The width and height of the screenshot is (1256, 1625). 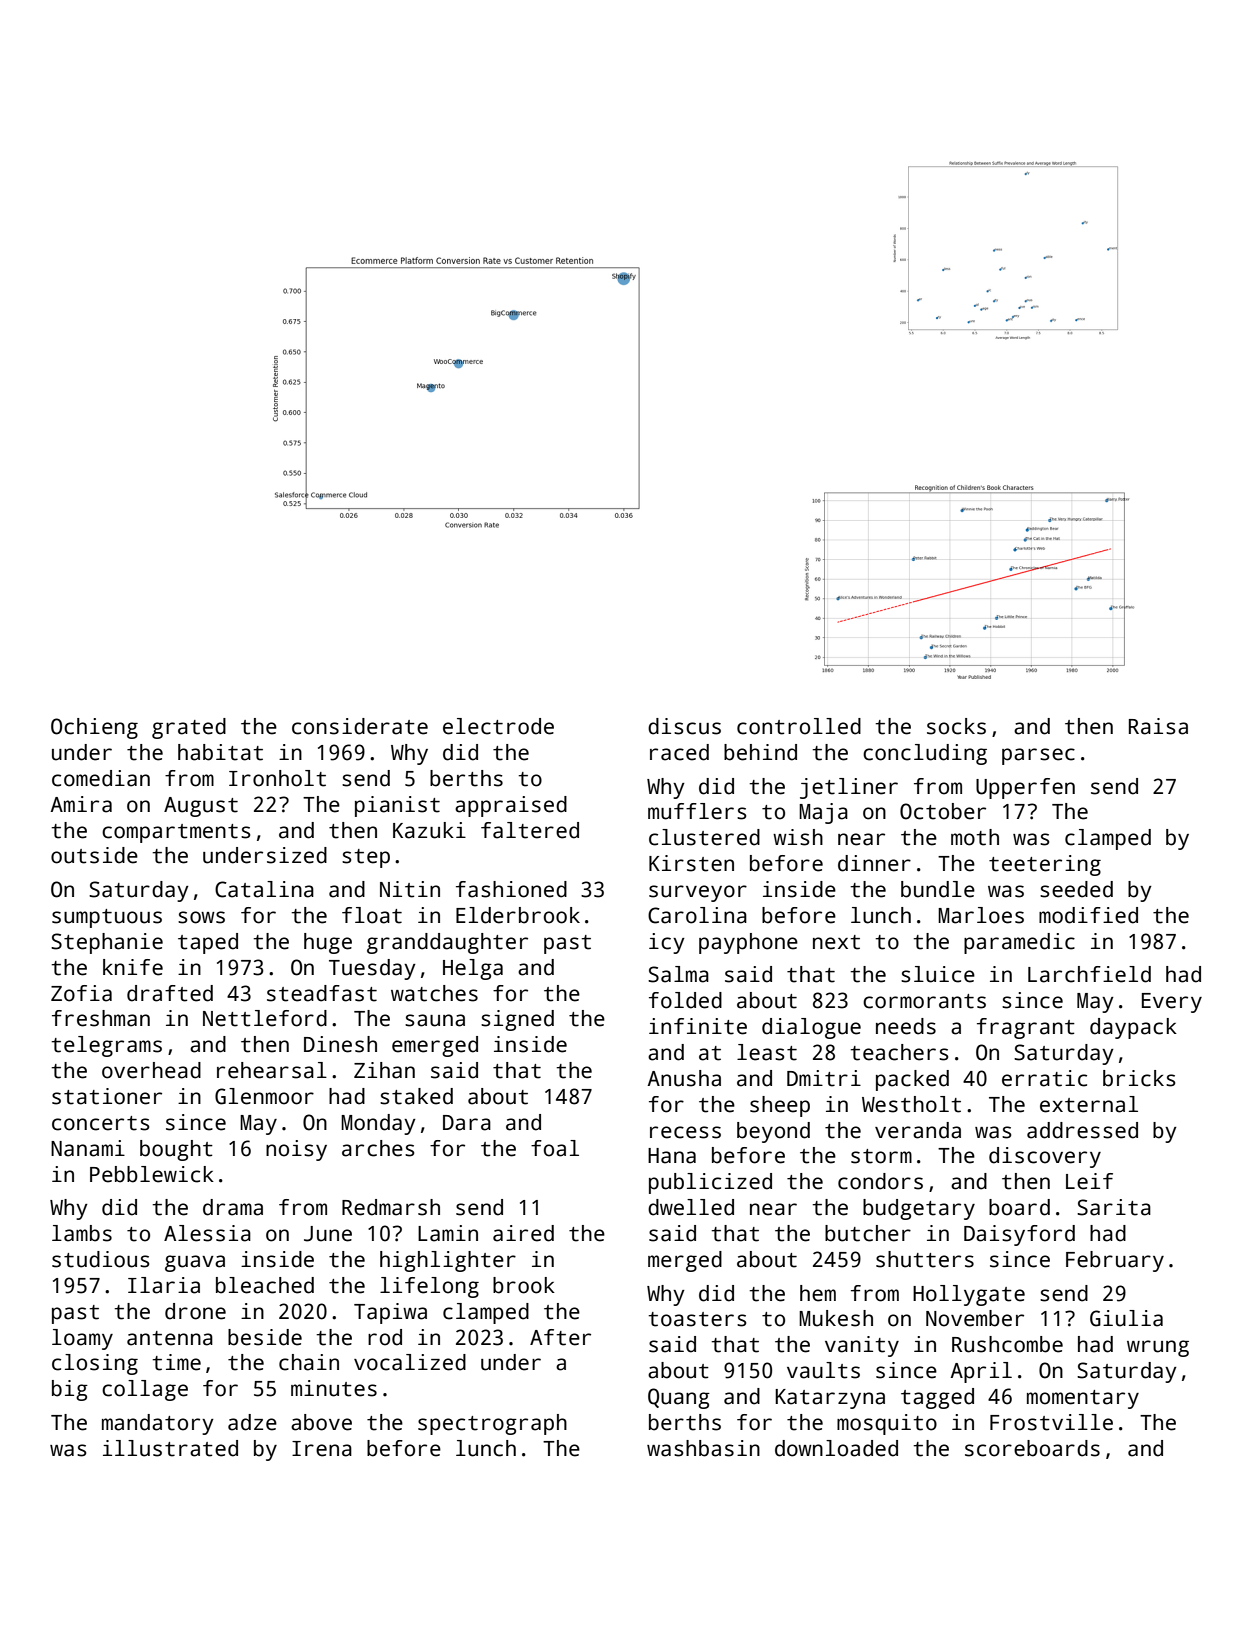 I want to click on mosquito, so click(x=887, y=1424).
